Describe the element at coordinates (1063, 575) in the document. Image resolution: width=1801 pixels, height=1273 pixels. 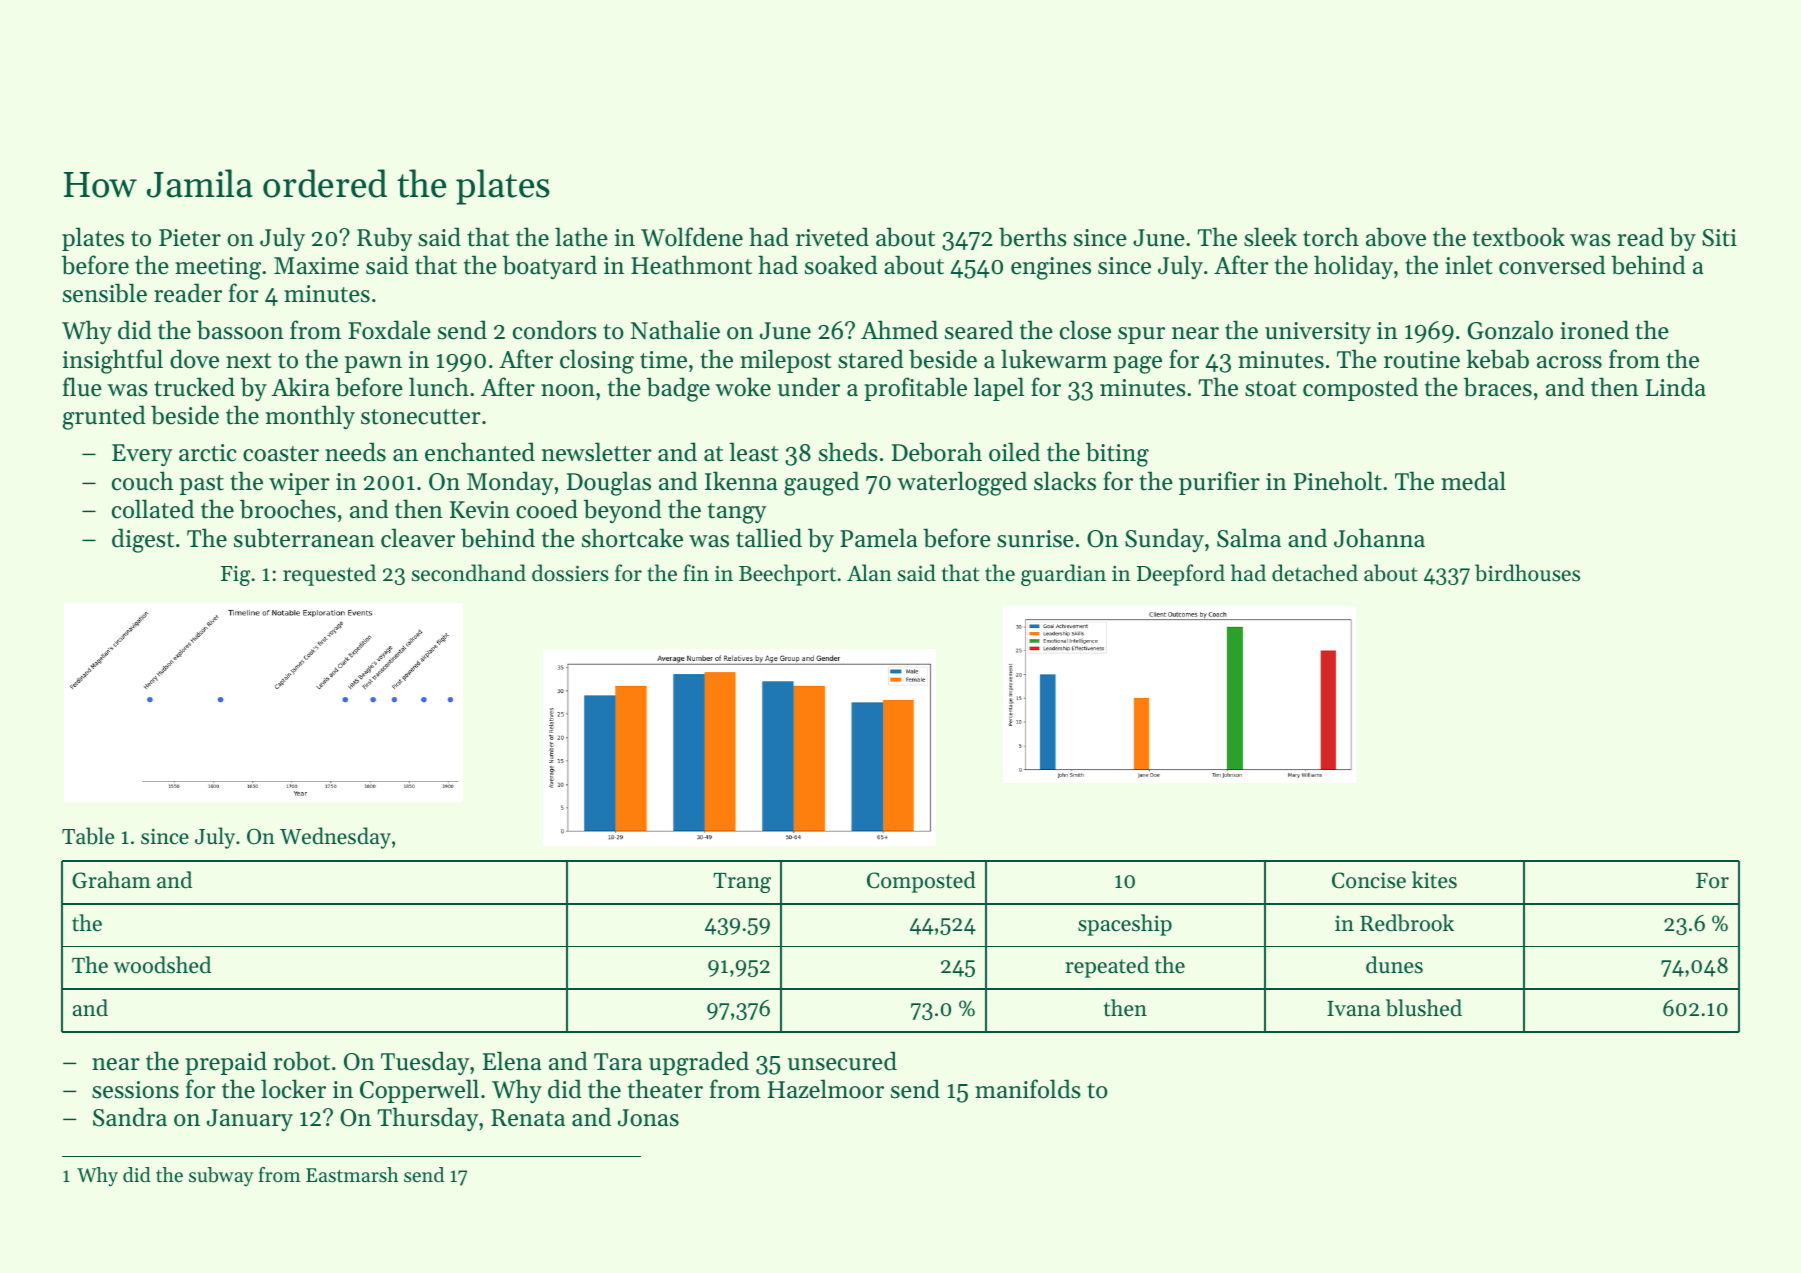
I see `guardian` at that location.
